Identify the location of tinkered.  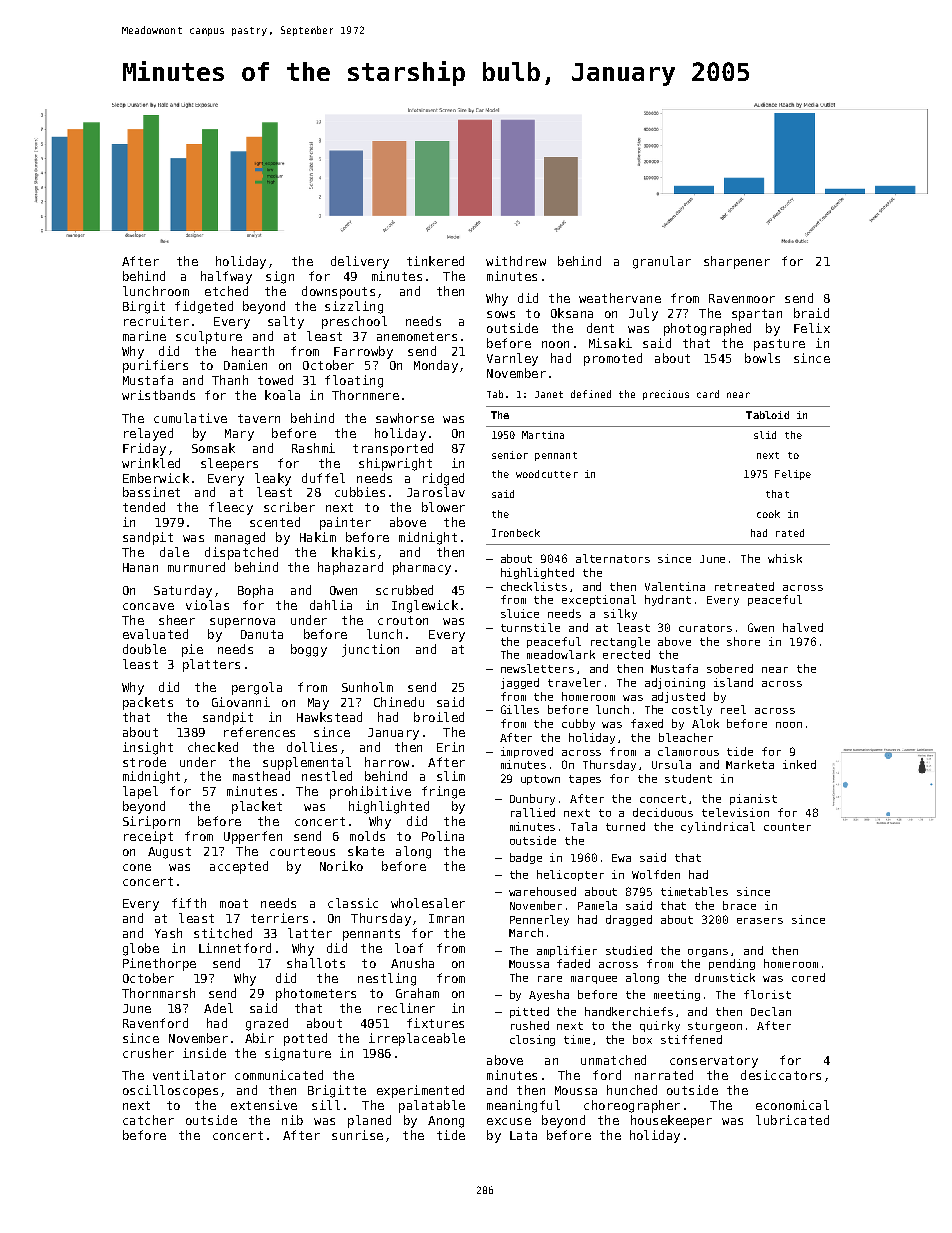
(435, 261).
